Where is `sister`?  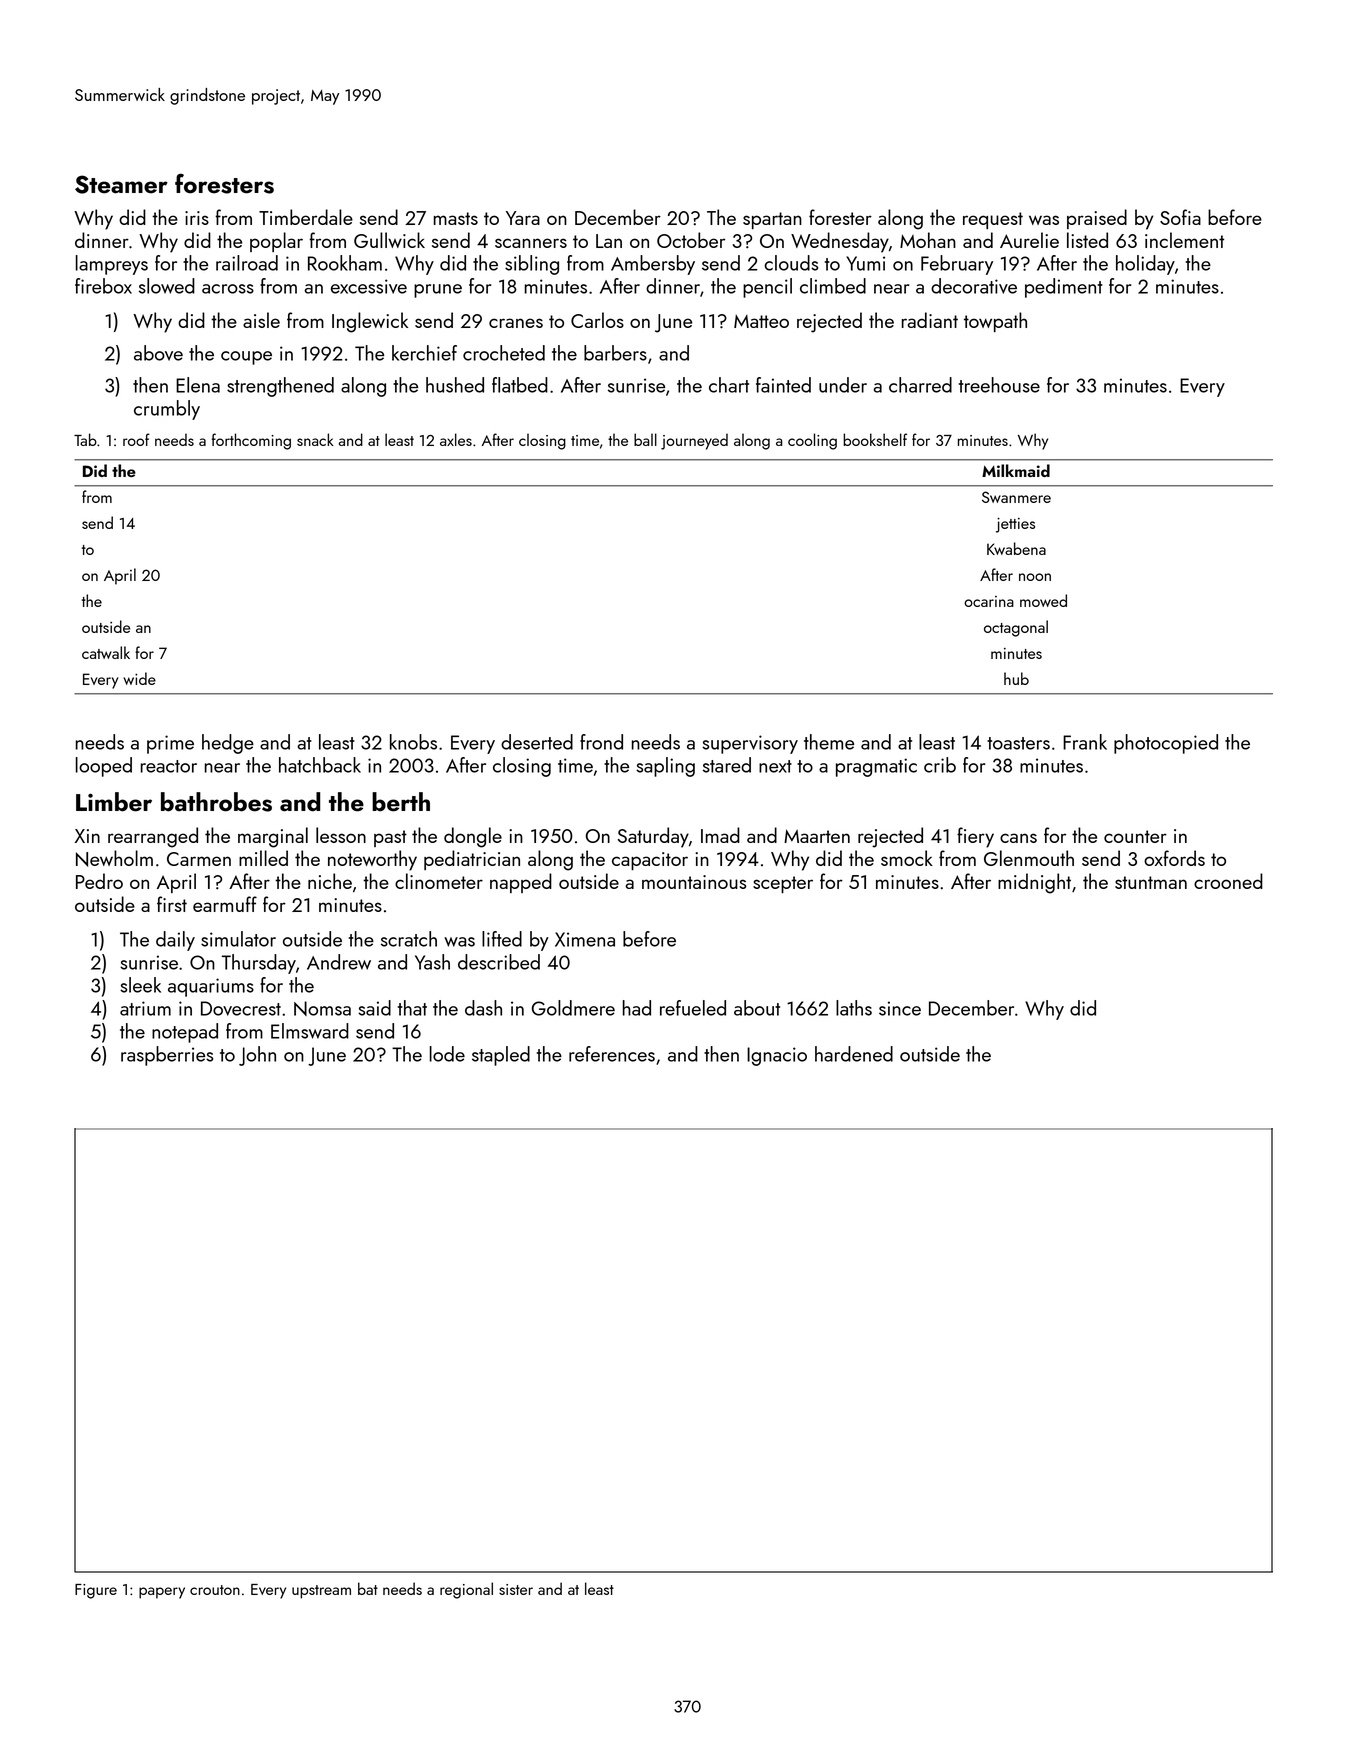
sister is located at coordinates (516, 1589).
